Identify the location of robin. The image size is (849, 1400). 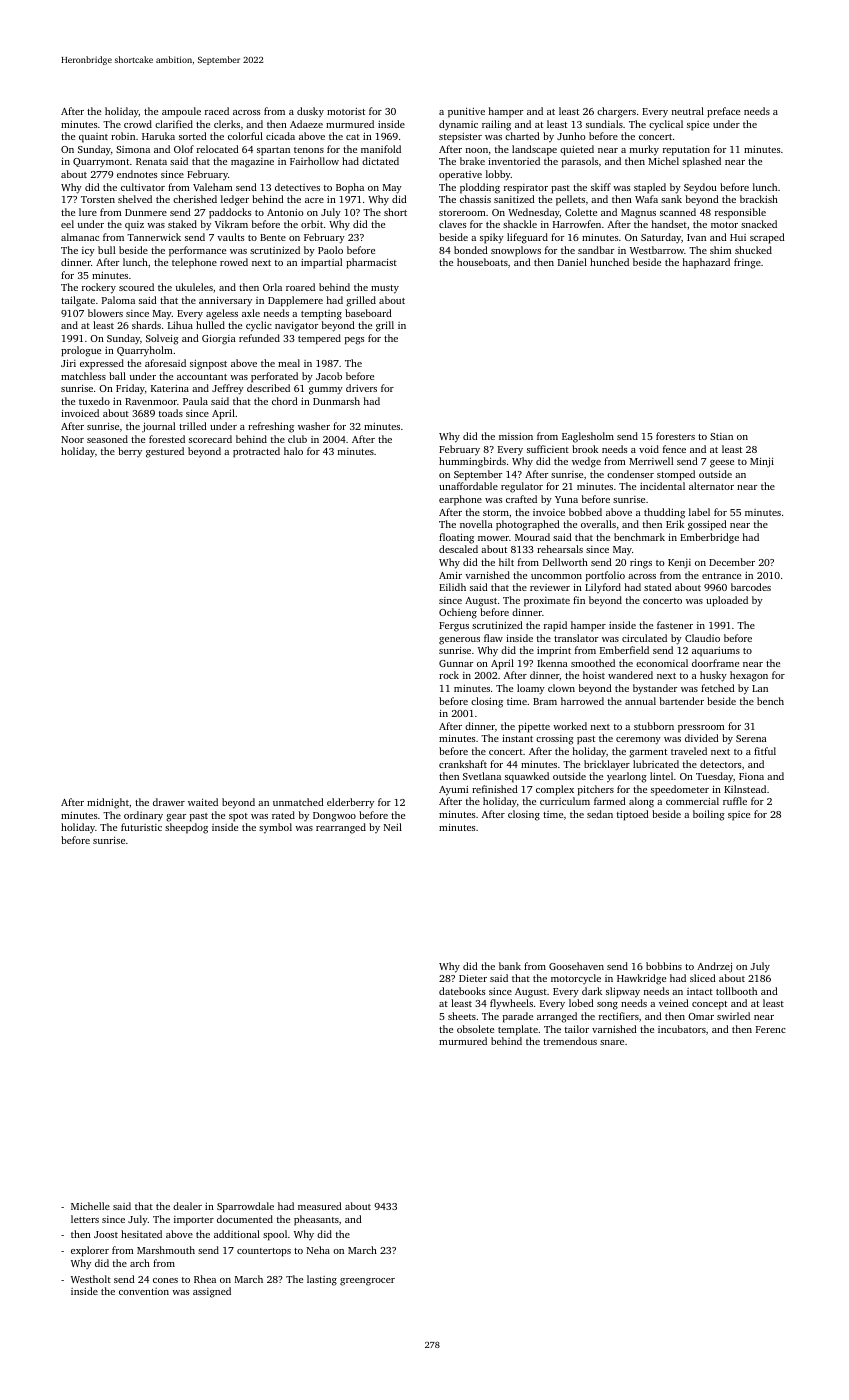
(123, 136).
